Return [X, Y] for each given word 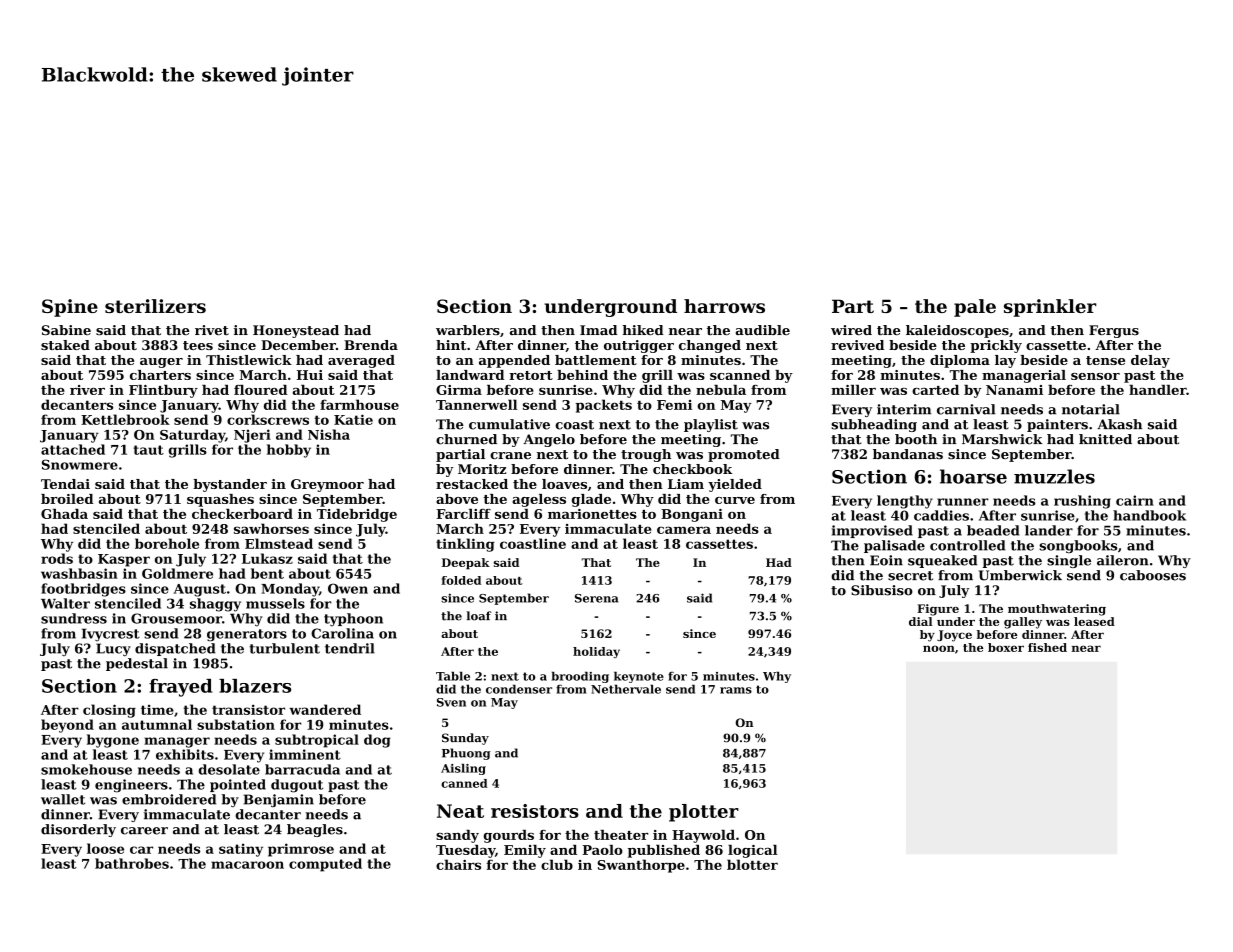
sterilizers [155, 306]
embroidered [169, 799]
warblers [468, 330]
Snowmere [80, 464]
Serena [596, 598]
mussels [275, 603]
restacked [472, 484]
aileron [1123, 560]
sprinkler [1050, 308]
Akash [1119, 424]
